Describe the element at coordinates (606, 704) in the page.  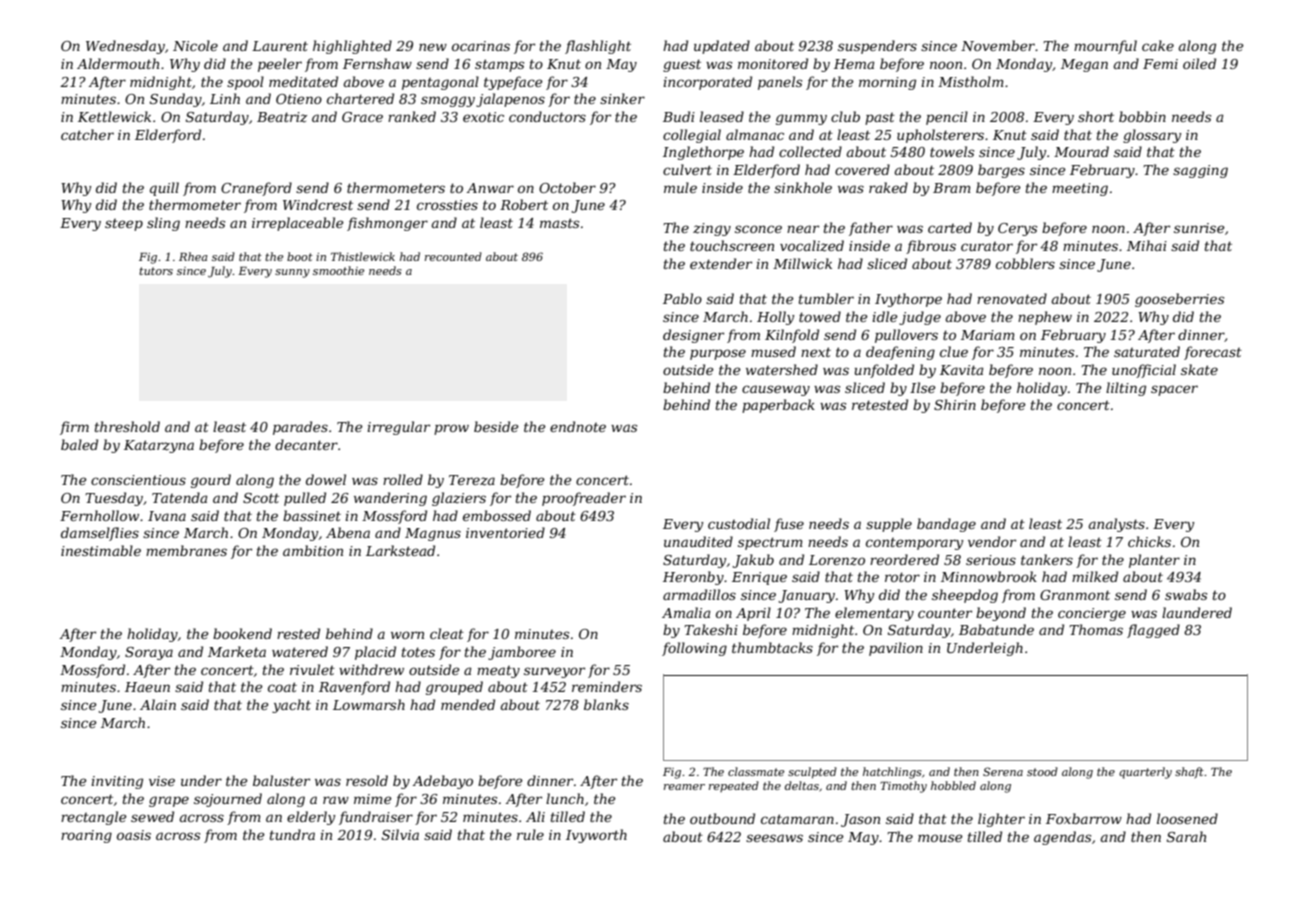
I see `blanks` at that location.
